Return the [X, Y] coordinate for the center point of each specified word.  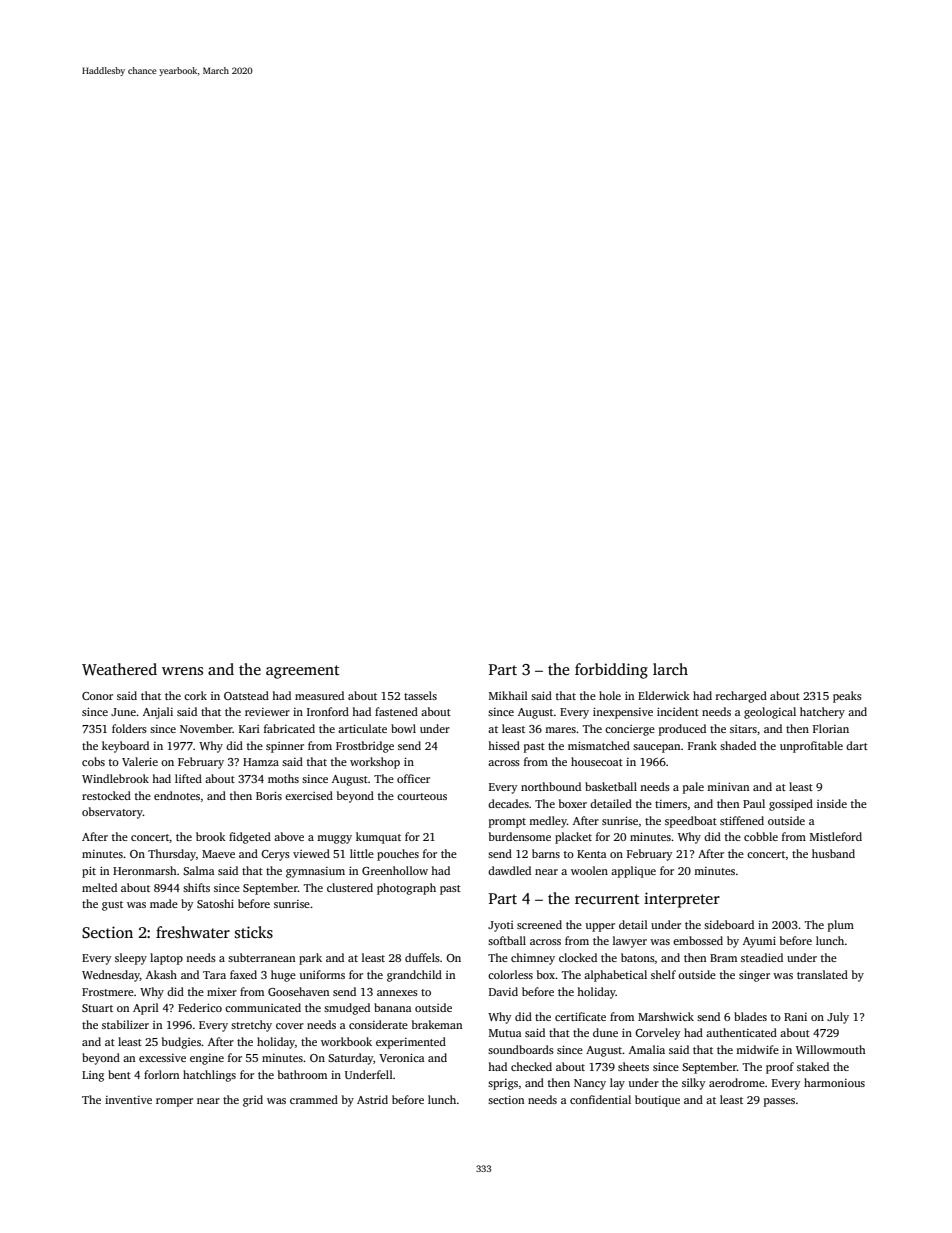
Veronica [402, 1057]
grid [253, 1101]
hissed [504, 745]
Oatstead [246, 695]
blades [750, 1016]
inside [832, 803]
